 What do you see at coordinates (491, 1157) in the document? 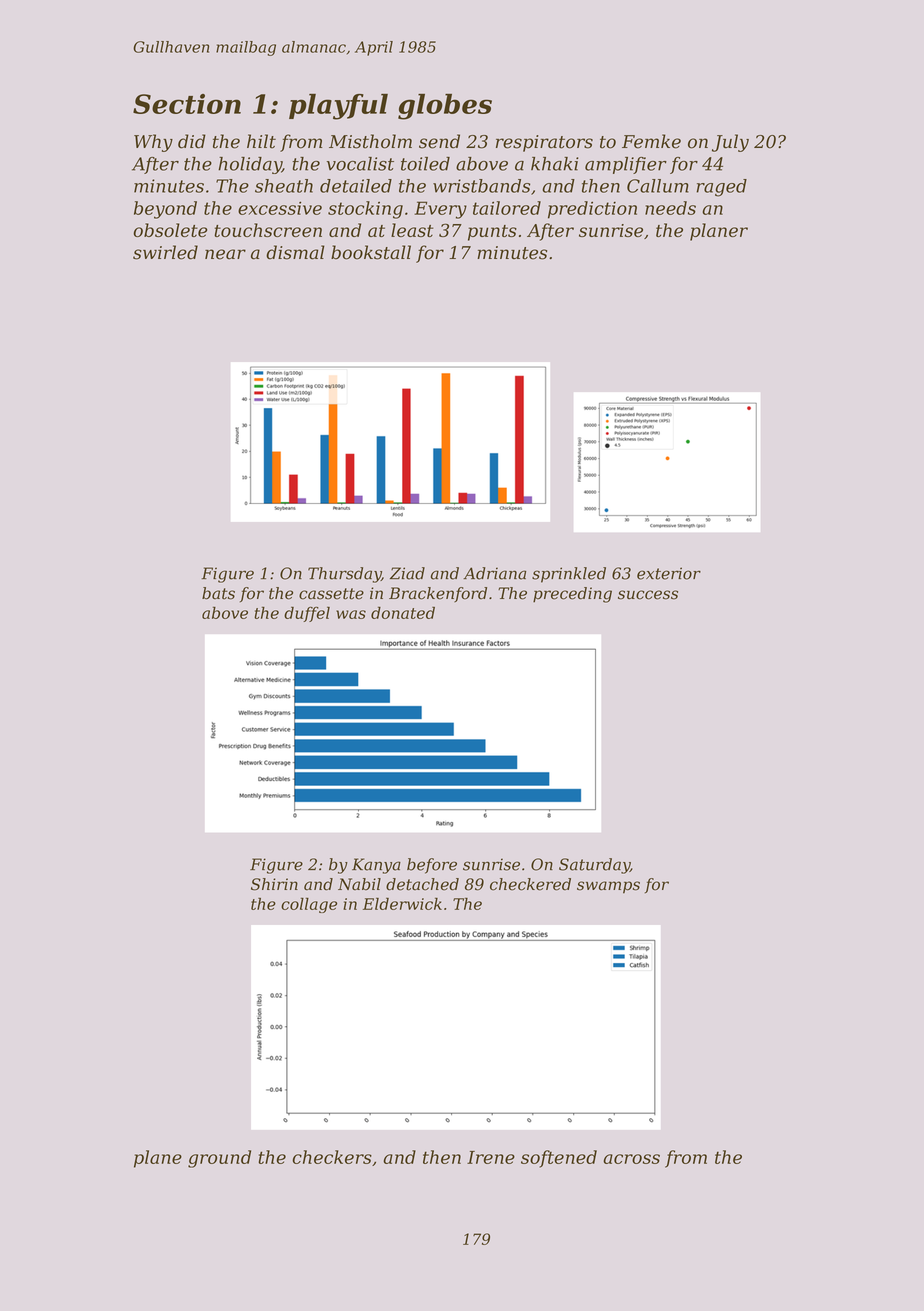
I see `Irene` at bounding box center [491, 1157].
